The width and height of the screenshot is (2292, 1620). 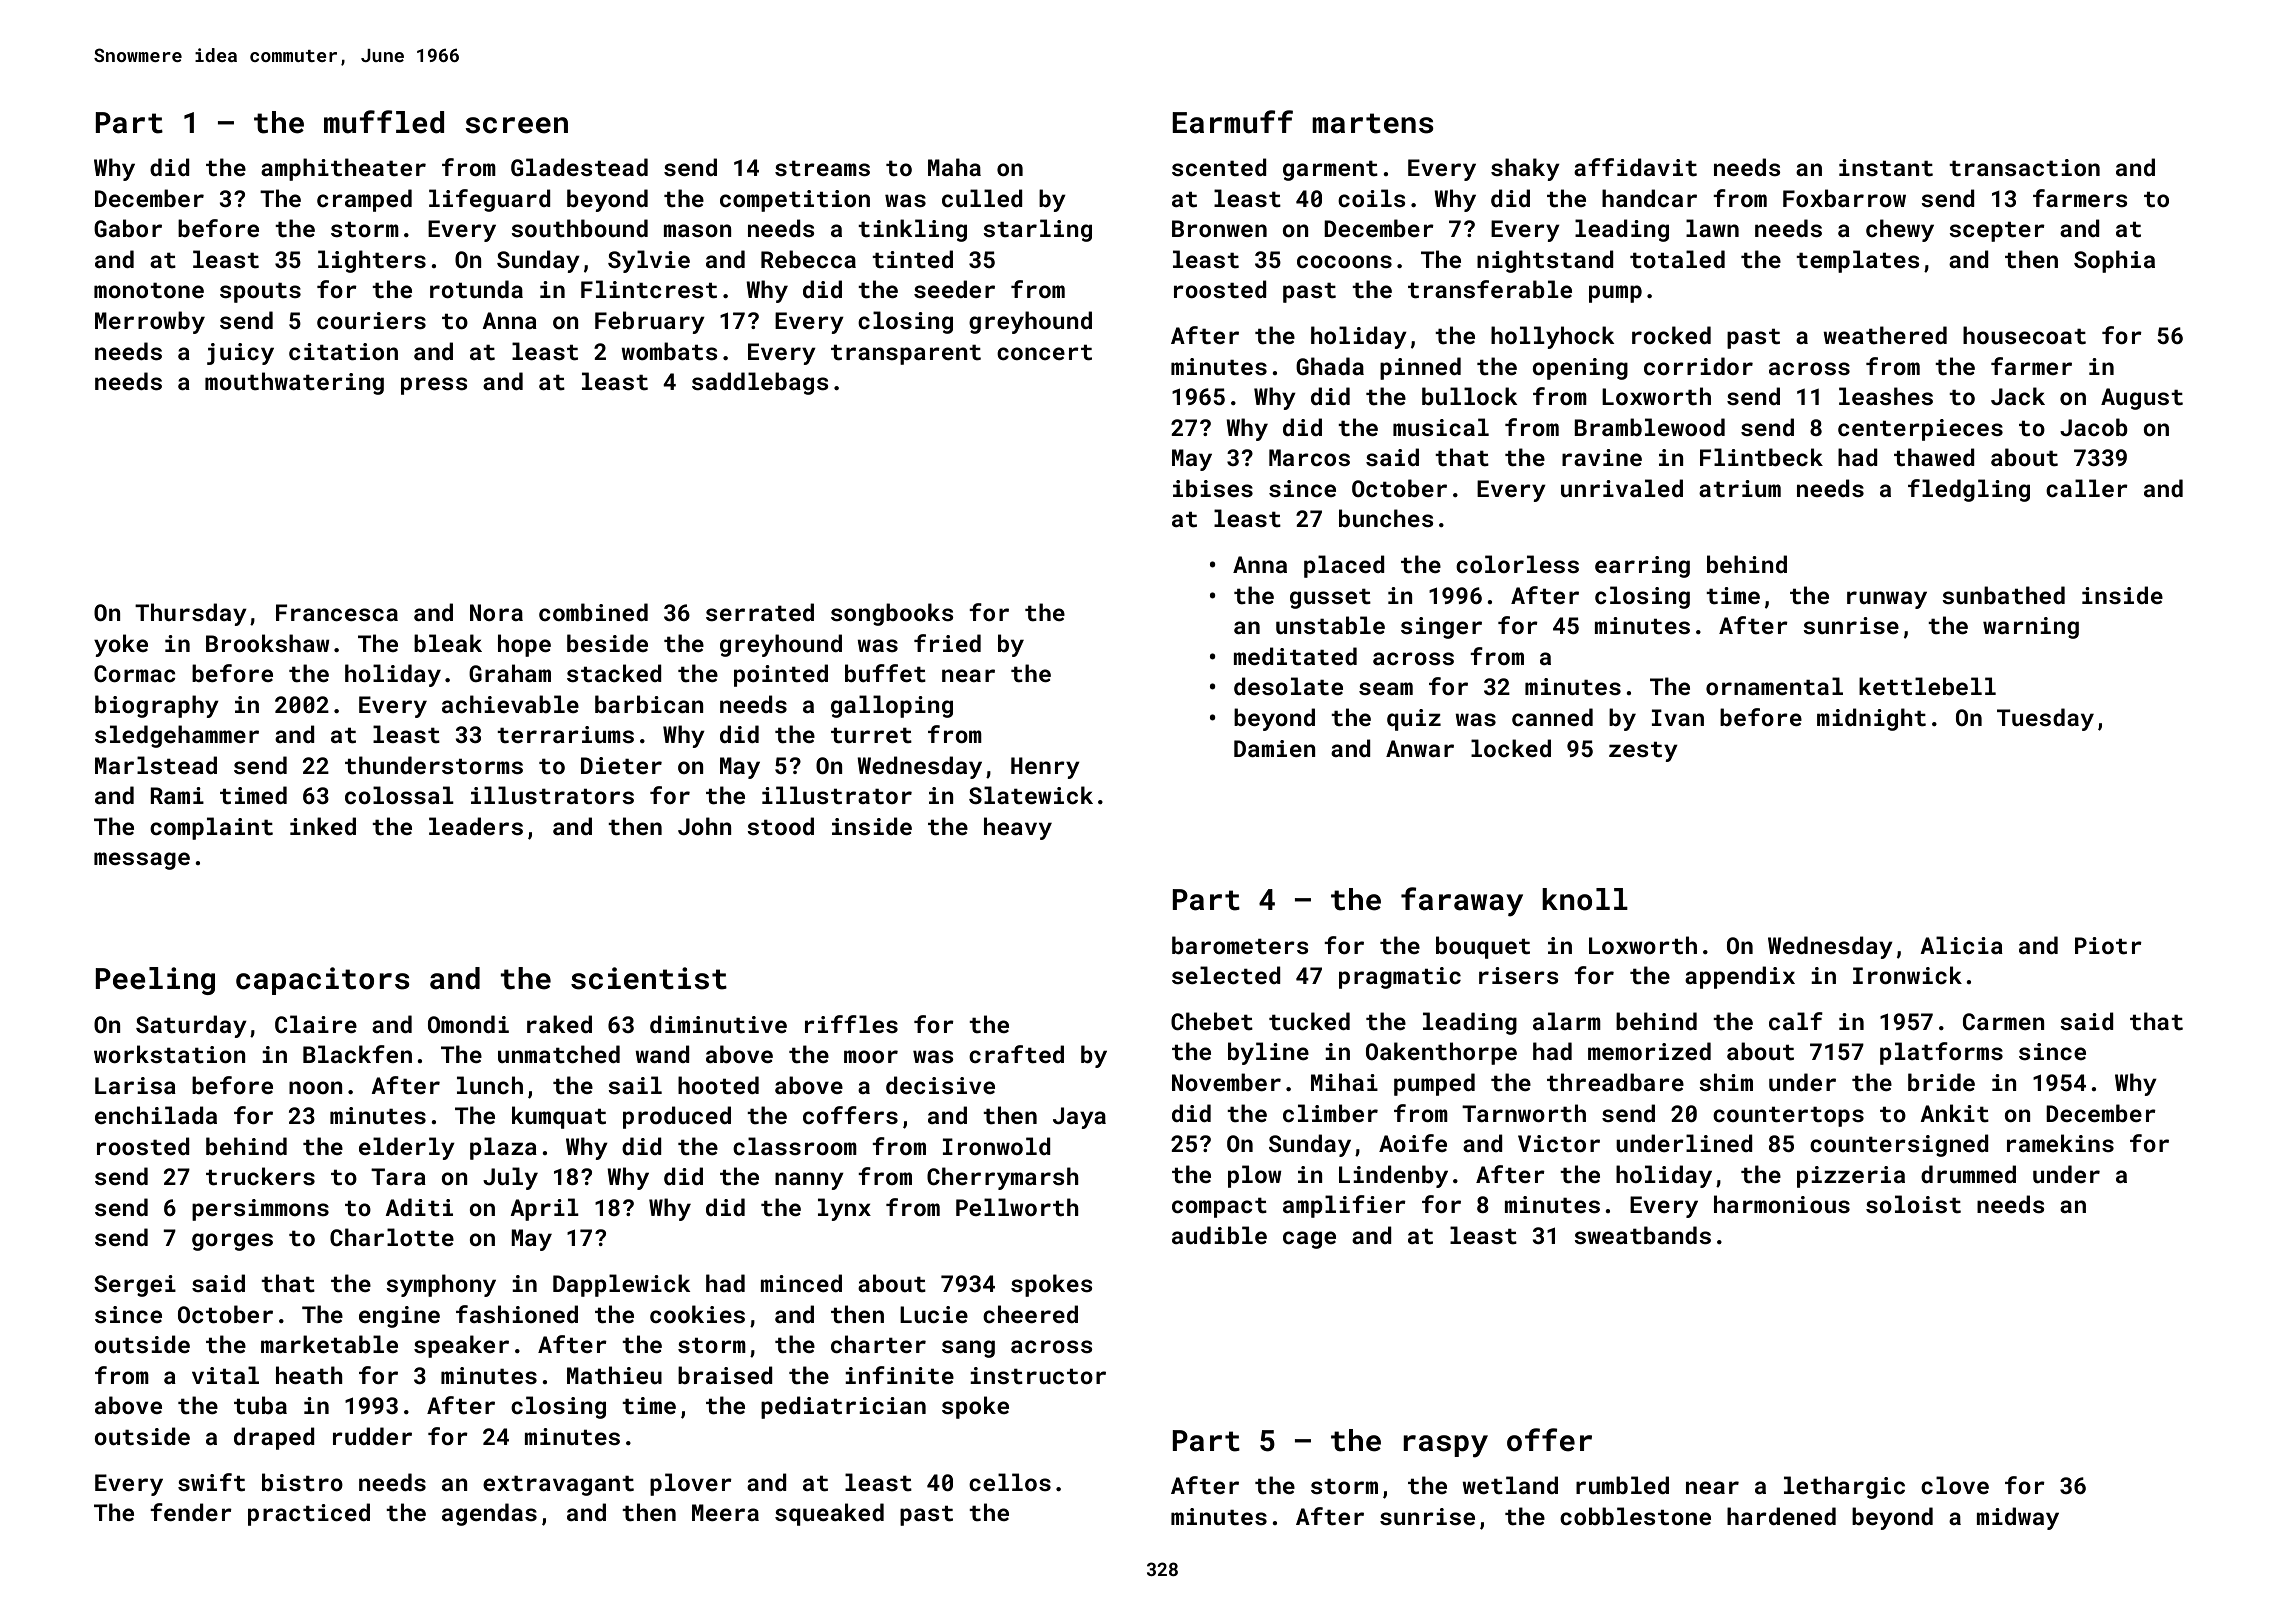 I want to click on squeaked, so click(x=829, y=1514).
